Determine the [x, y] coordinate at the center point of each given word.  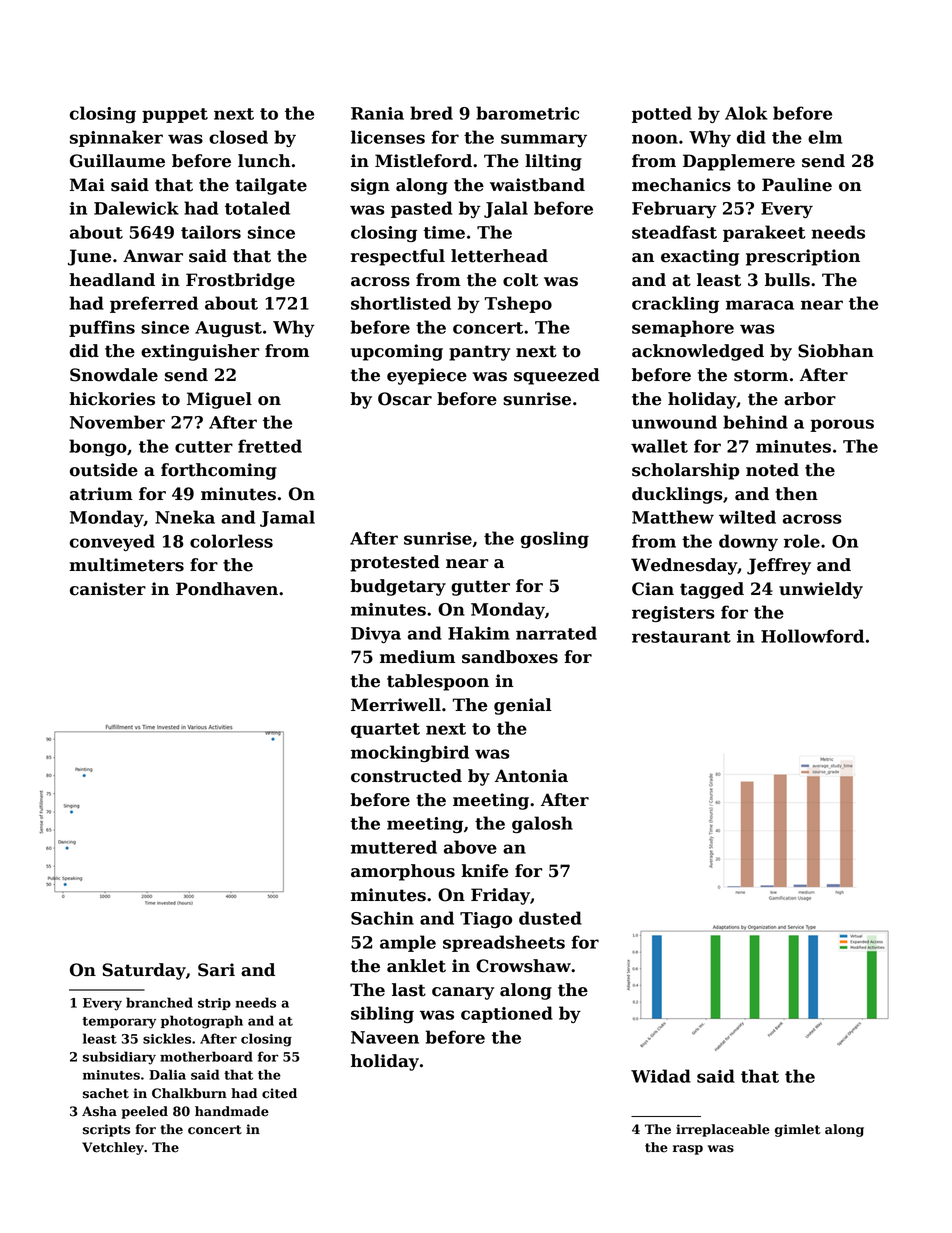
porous [842, 425]
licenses [388, 137]
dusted [550, 918]
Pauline [797, 185]
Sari [216, 970]
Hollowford [812, 636]
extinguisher [200, 352]
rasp [688, 1150]
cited [279, 1093]
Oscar [405, 399]
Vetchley [113, 1148]
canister [108, 589]
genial [523, 706]
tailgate [271, 186]
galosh [542, 824]
